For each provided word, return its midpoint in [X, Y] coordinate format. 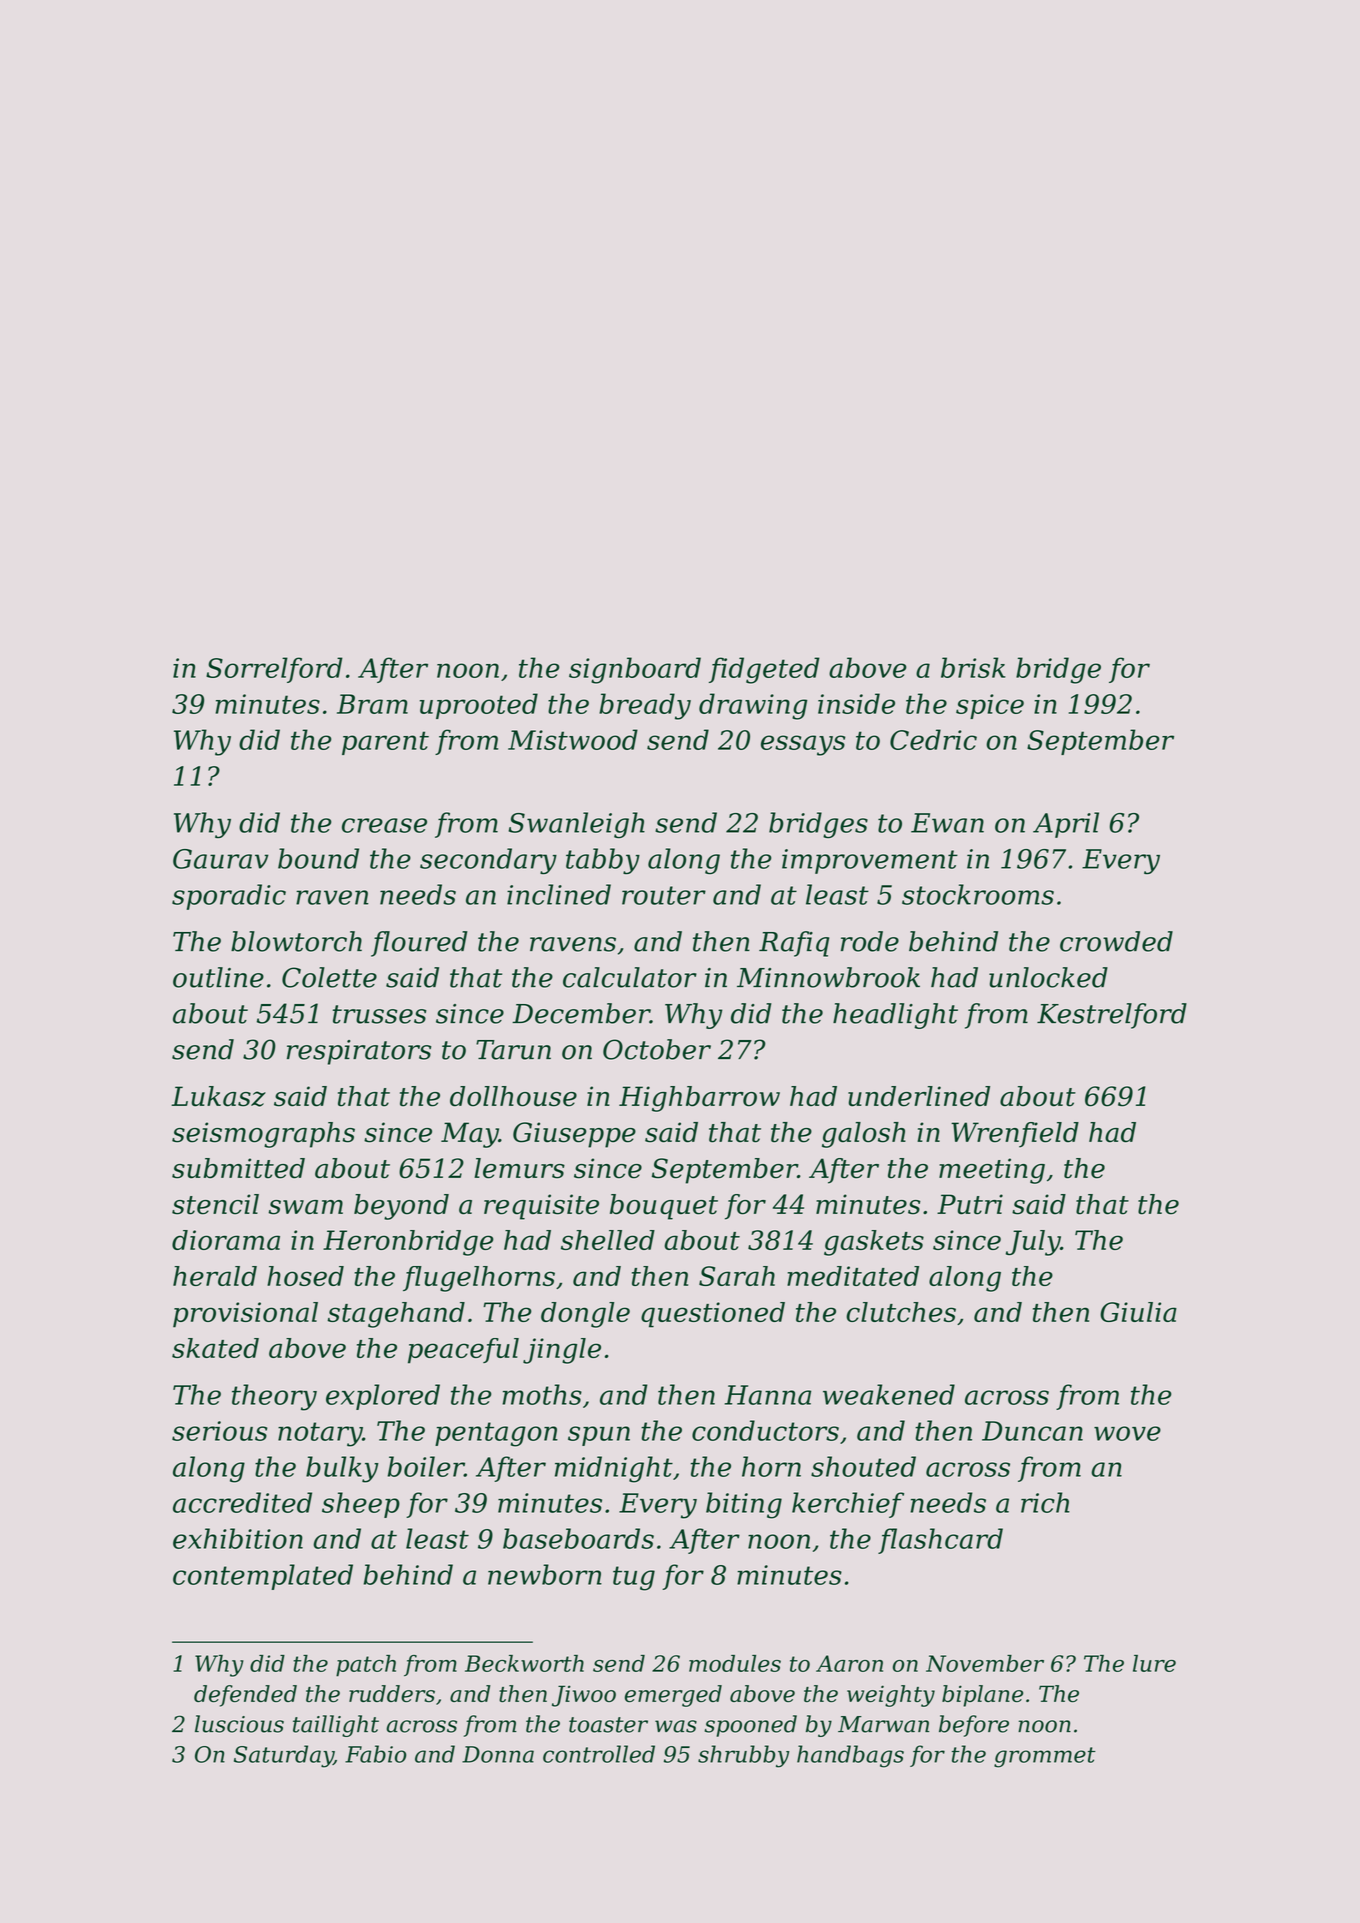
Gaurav [221, 859]
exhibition [238, 1538]
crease [384, 825]
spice [990, 706]
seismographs [263, 1135]
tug [634, 1578]
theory [274, 1397]
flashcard [940, 1541]
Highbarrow [699, 1099]
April [1066, 825]
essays [803, 745]
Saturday [284, 1756]
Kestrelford [1112, 1016]
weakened [889, 1394]
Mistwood [573, 739]
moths [542, 1394]
